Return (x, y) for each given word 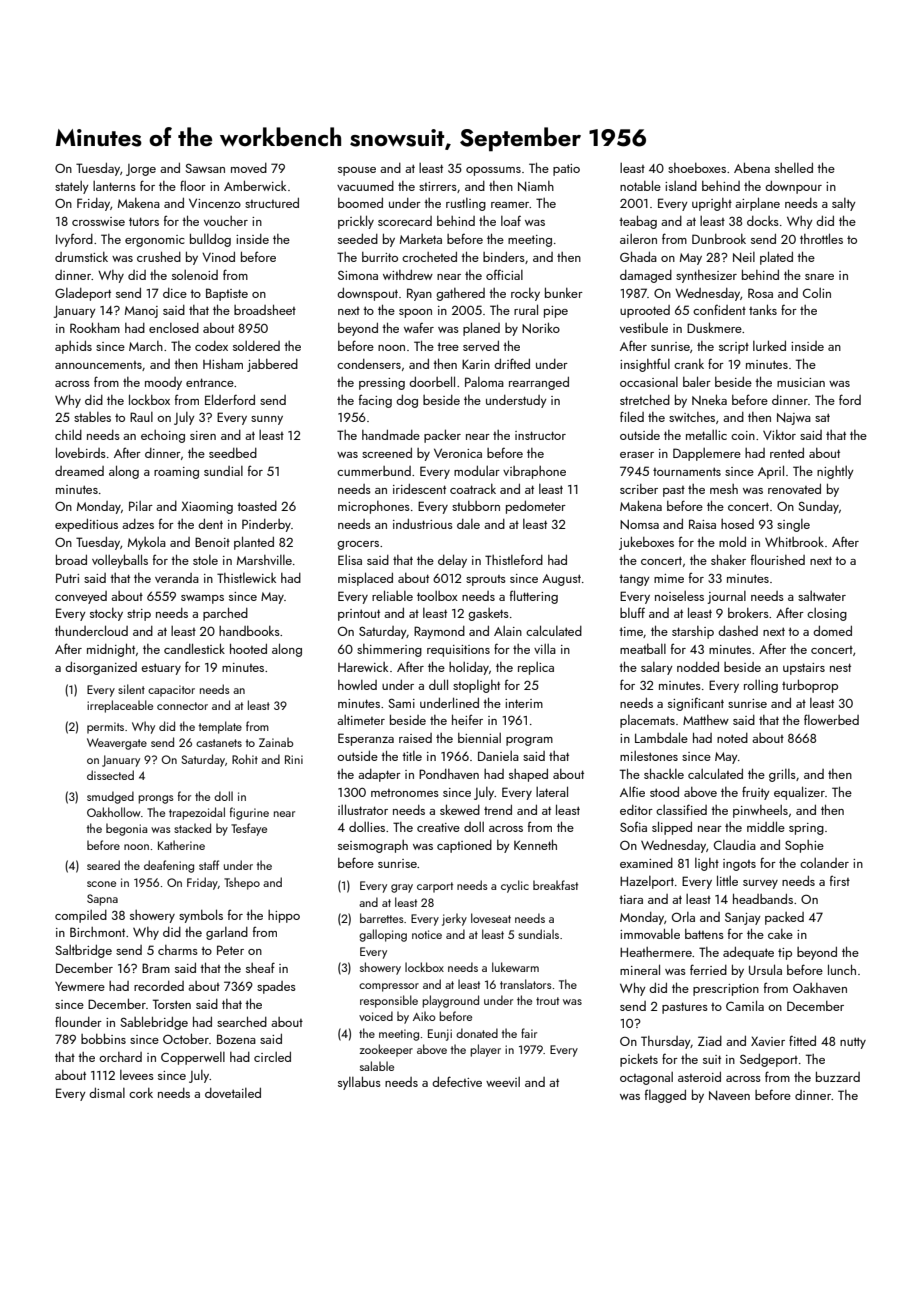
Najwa (794, 419)
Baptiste (227, 294)
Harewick (363, 667)
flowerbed (831, 719)
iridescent (419, 489)
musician (801, 382)
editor (636, 810)
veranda (177, 578)
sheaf (260, 967)
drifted (512, 363)
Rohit (245, 759)
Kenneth (535, 845)
